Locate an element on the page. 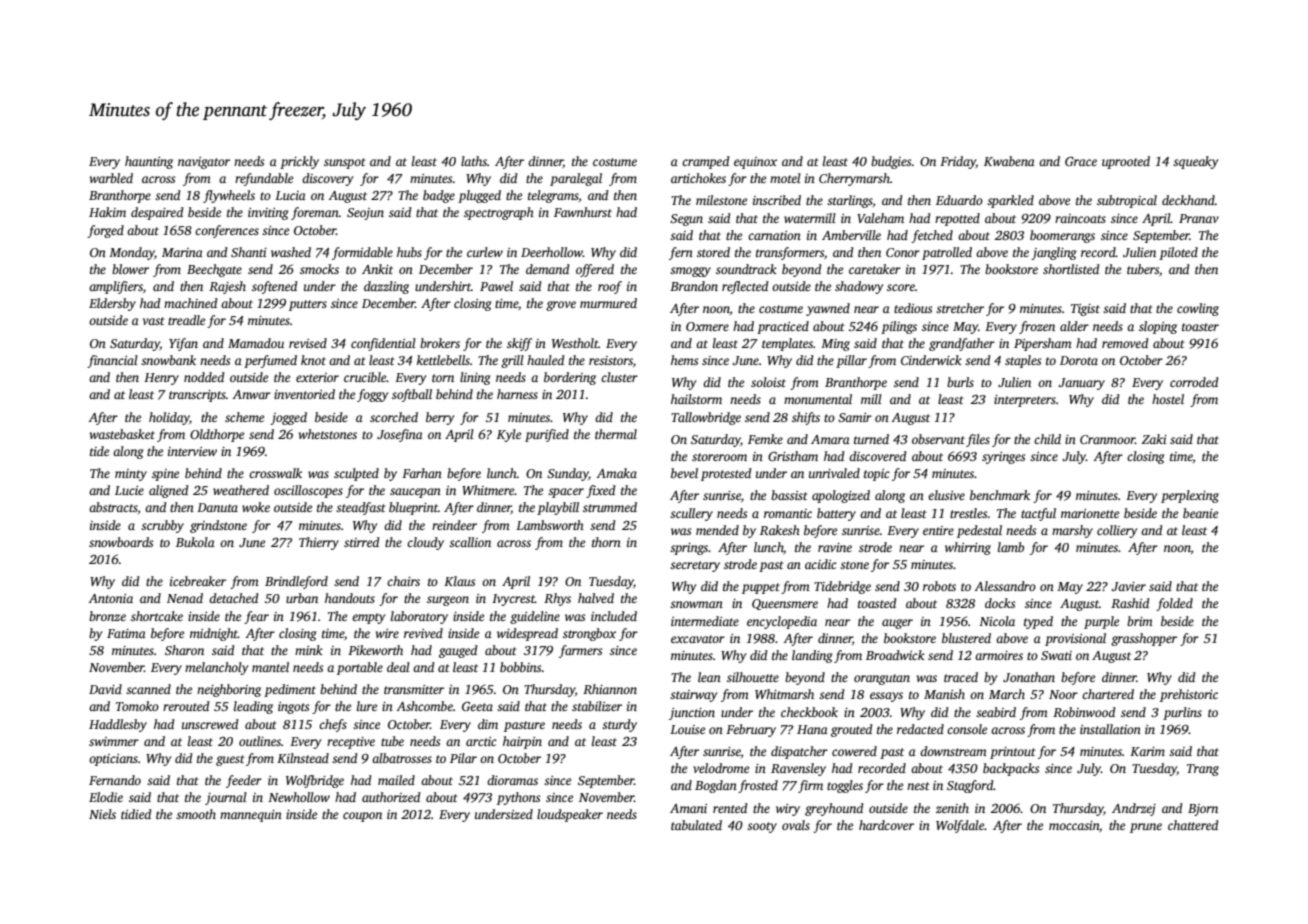  cowling is located at coordinates (1198, 309).
